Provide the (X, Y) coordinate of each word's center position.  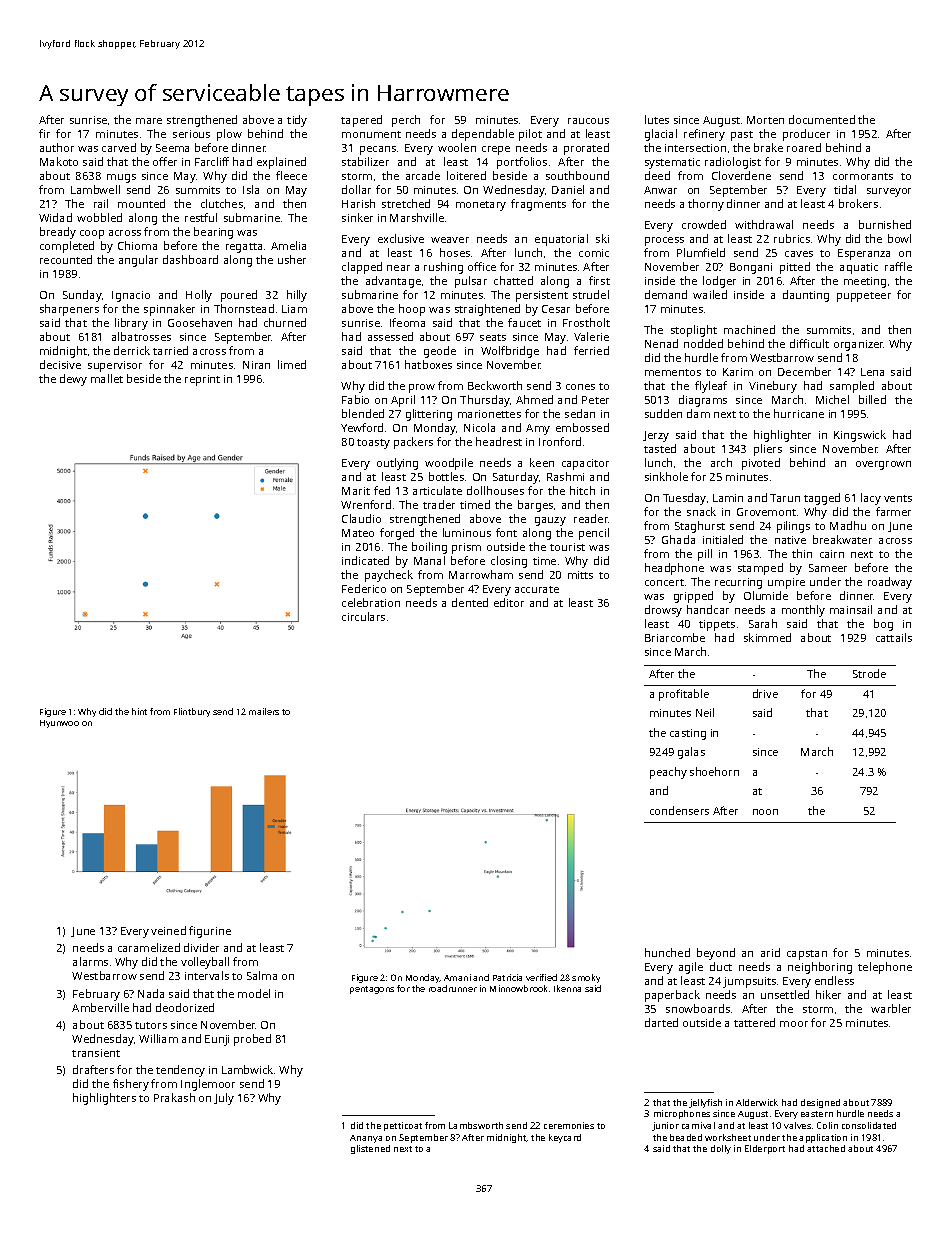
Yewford (362, 427)
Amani (457, 977)
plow (229, 135)
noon (765, 812)
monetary (481, 206)
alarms (90, 961)
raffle (898, 266)
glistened (370, 1149)
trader (439, 504)
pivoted (761, 464)
